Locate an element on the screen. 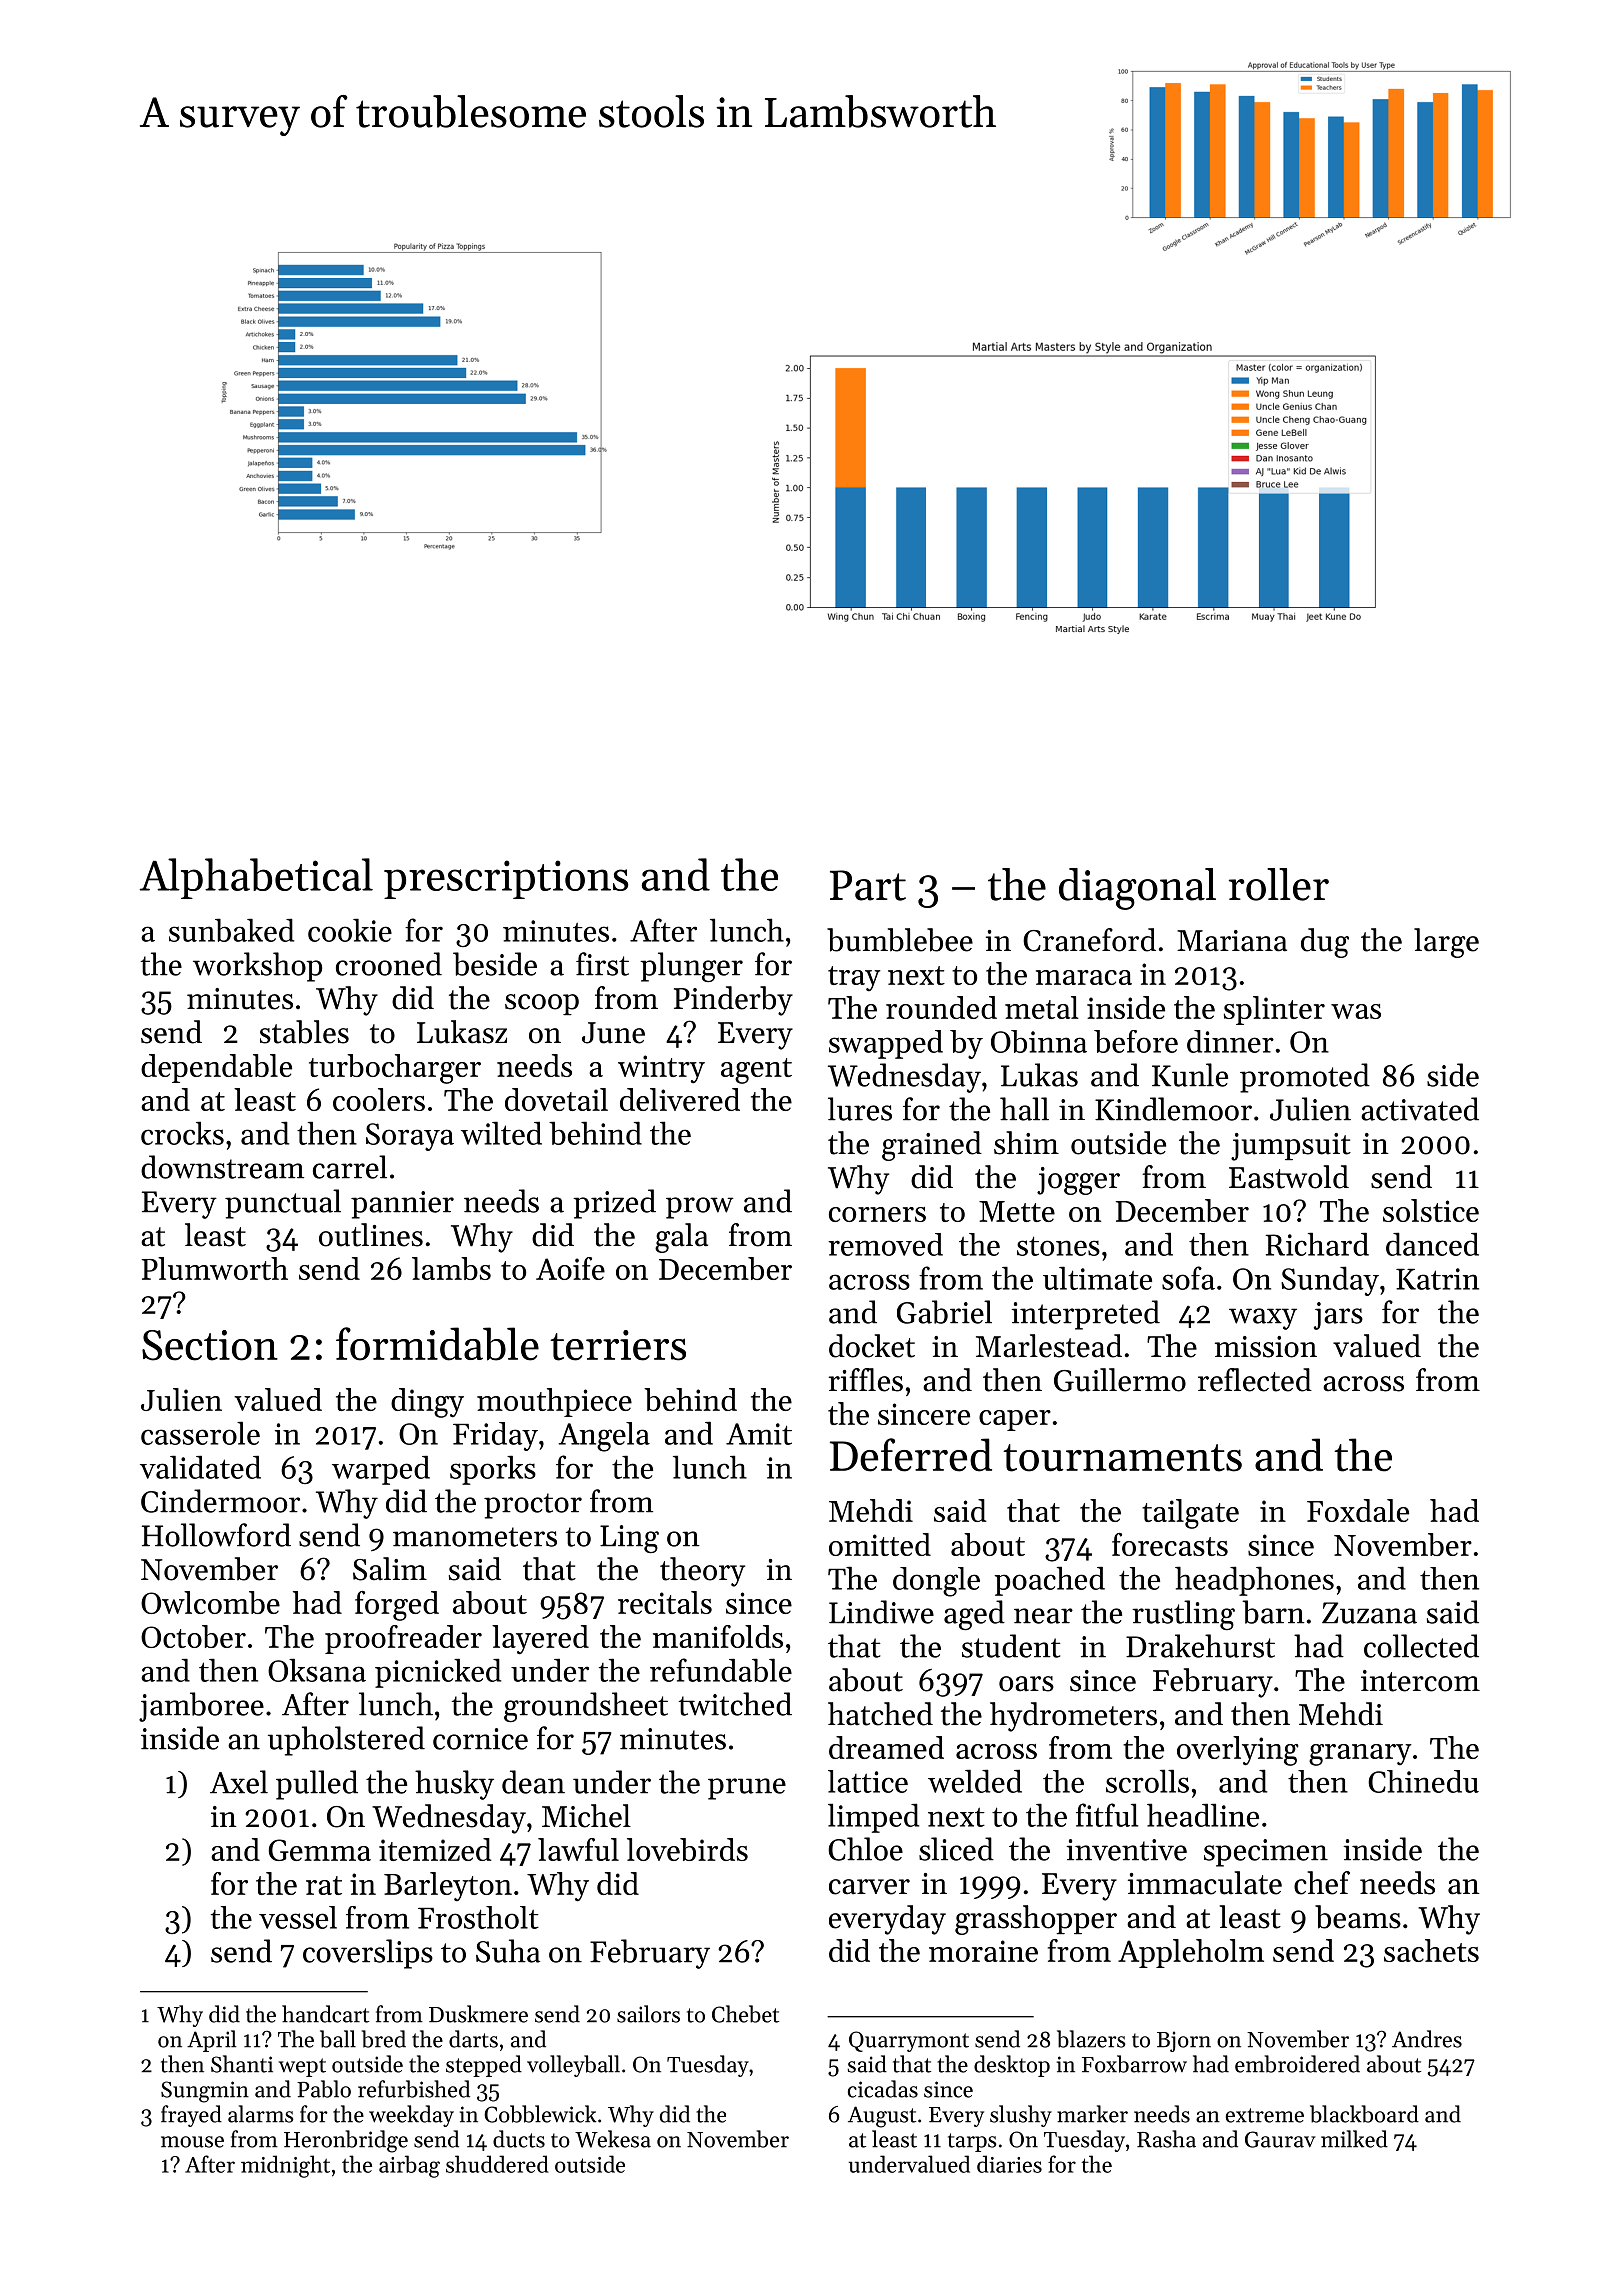 The width and height of the screenshot is (1620, 2292). Amit is located at coordinates (759, 1434).
